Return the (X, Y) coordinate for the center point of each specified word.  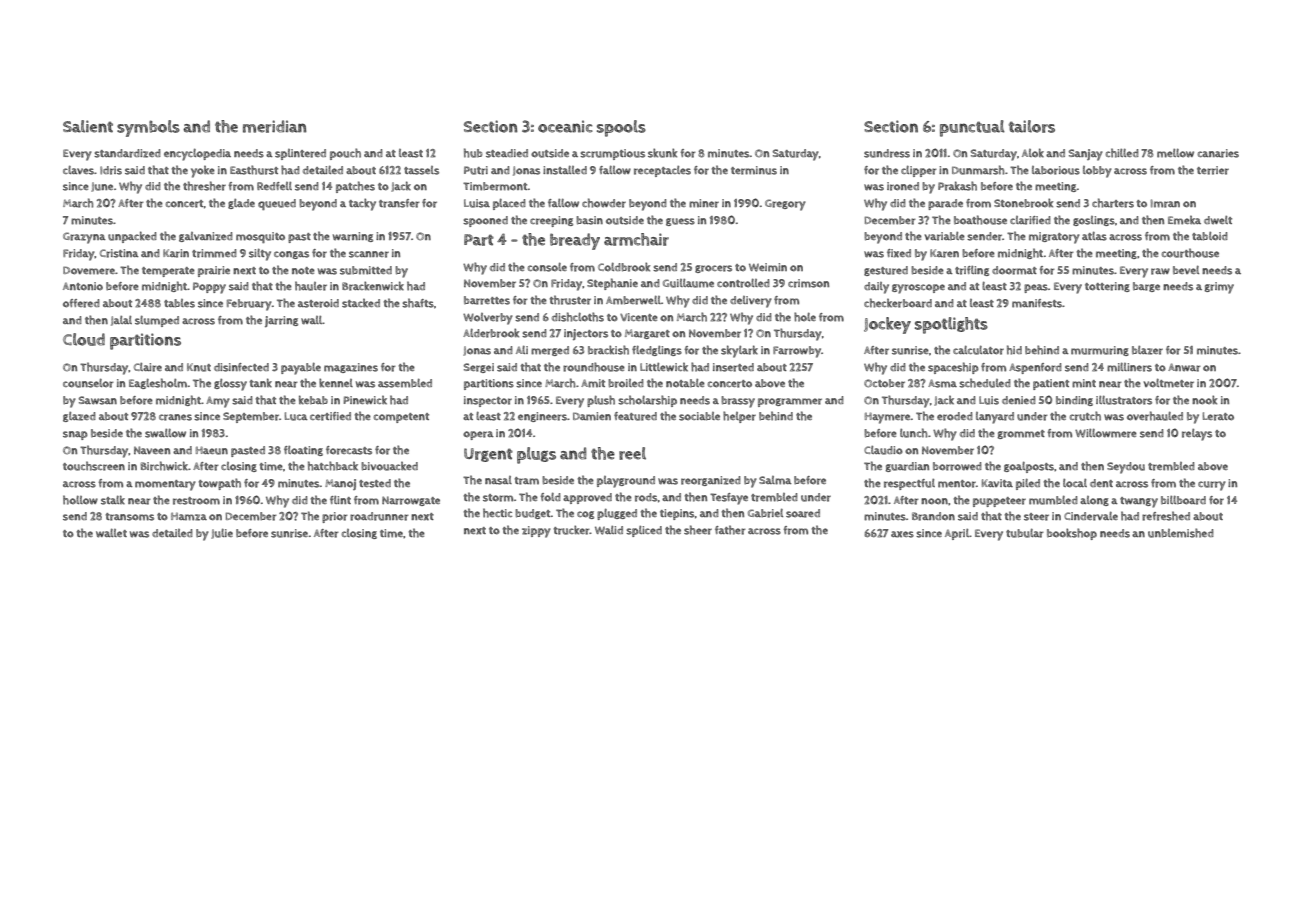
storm (498, 498)
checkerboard (898, 303)
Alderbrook (491, 333)
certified (330, 416)
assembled (405, 383)
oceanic (565, 126)
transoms (130, 517)
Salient (88, 126)
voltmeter (1169, 383)
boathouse (980, 220)
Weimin (768, 267)
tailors (1032, 126)
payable (301, 368)
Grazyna (84, 238)
